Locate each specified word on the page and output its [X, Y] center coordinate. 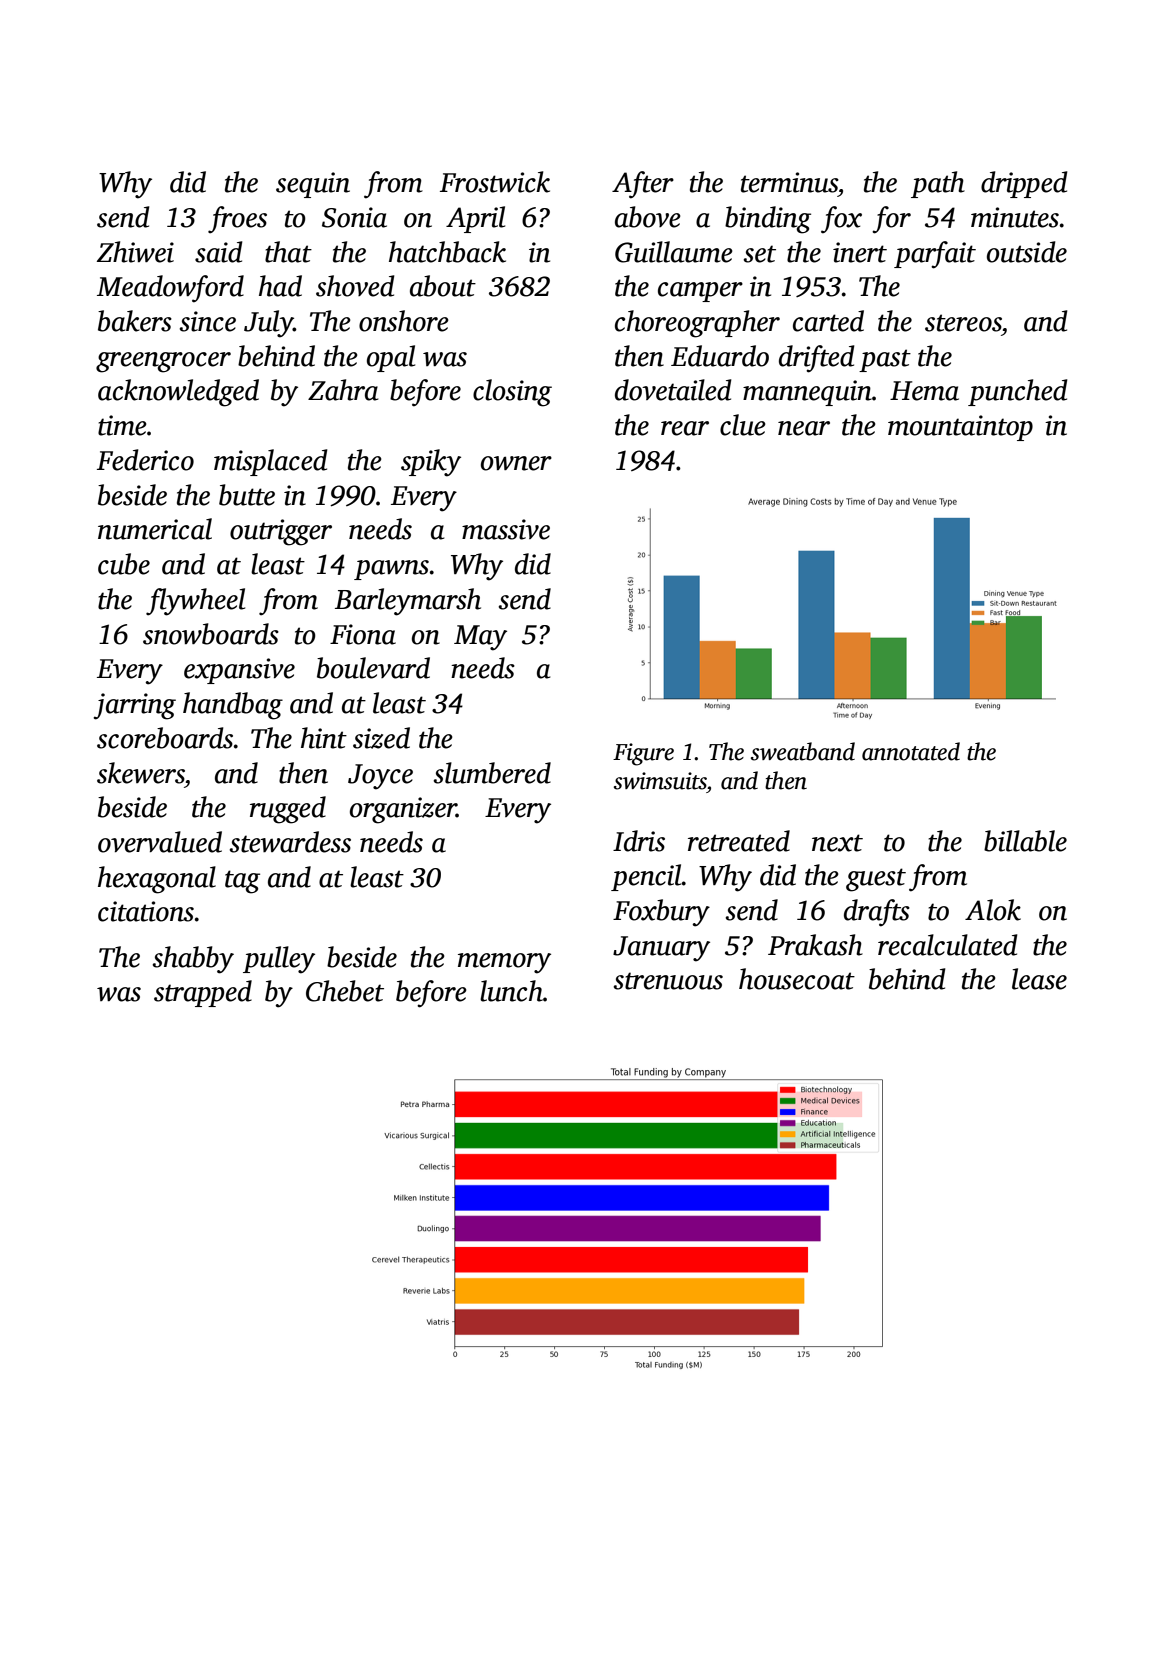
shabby [193, 960]
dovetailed [673, 390]
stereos [963, 323]
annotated [911, 751]
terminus [789, 182]
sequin [313, 185]
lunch [511, 991]
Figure [643, 754]
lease [1039, 979]
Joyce [380, 777]
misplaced [271, 462]
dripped [1024, 184]
